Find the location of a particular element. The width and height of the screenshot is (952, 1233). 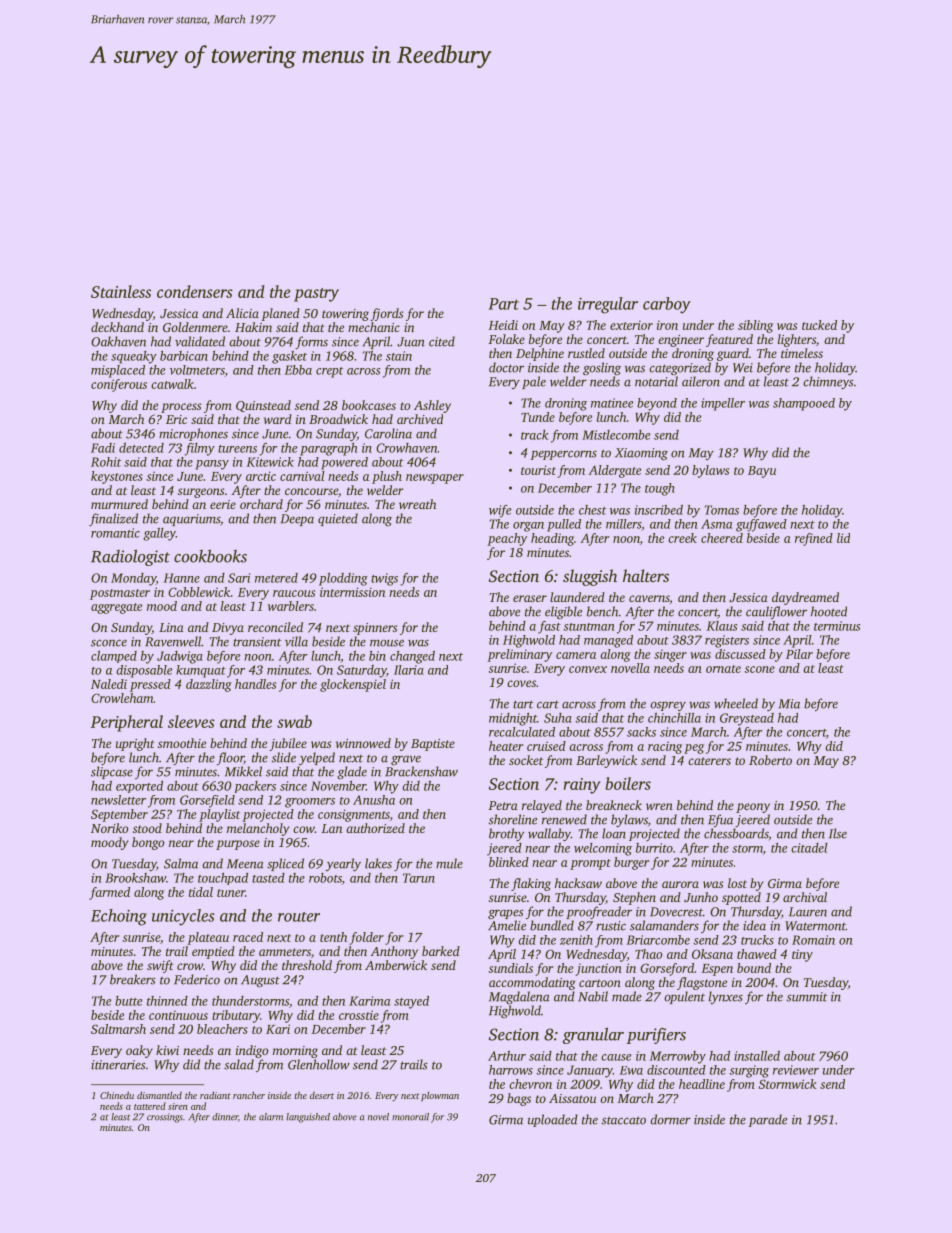

Magdalena is located at coordinates (519, 997).
